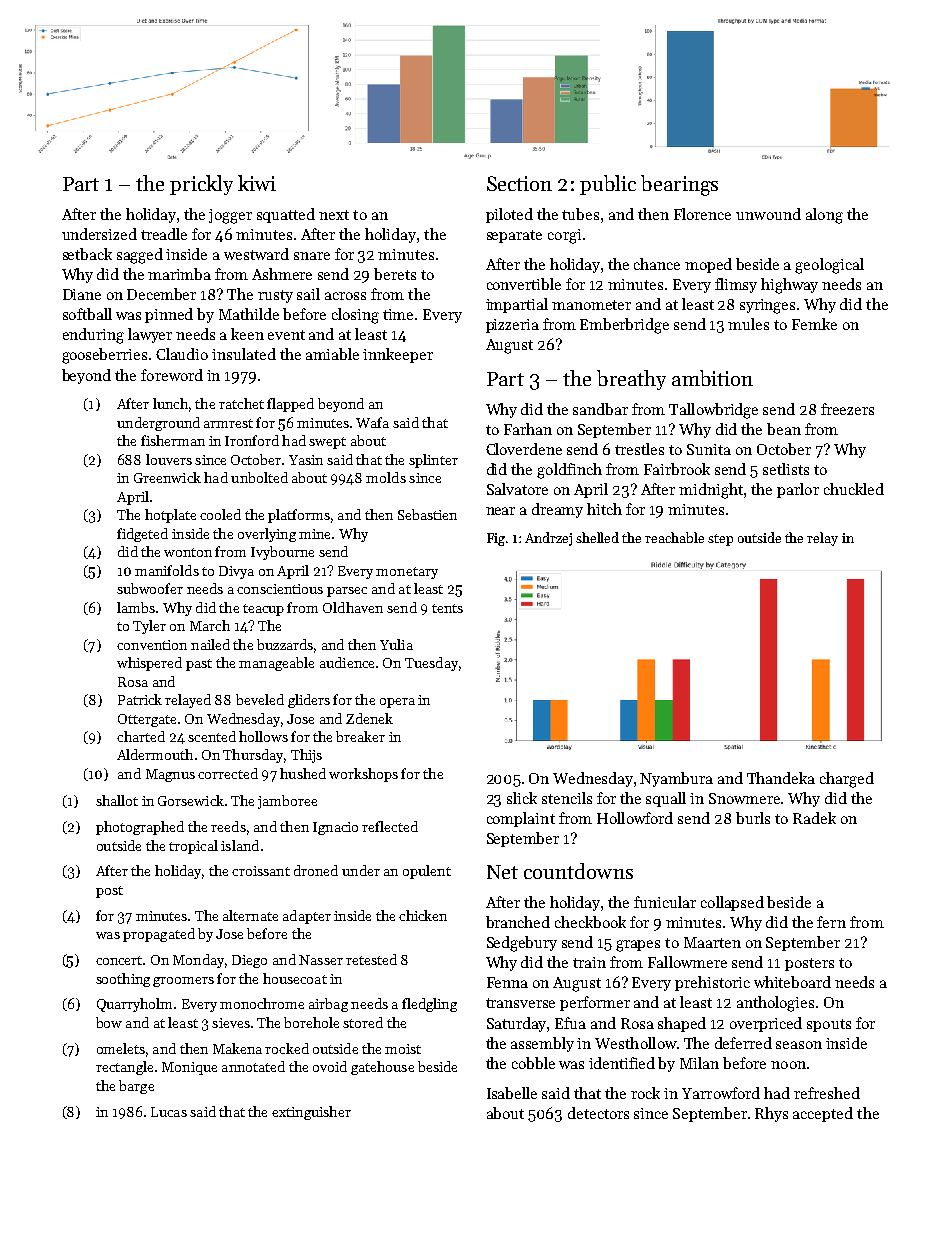 This image has width=952, height=1233. Describe the element at coordinates (608, 185) in the image. I see `public` at that location.
